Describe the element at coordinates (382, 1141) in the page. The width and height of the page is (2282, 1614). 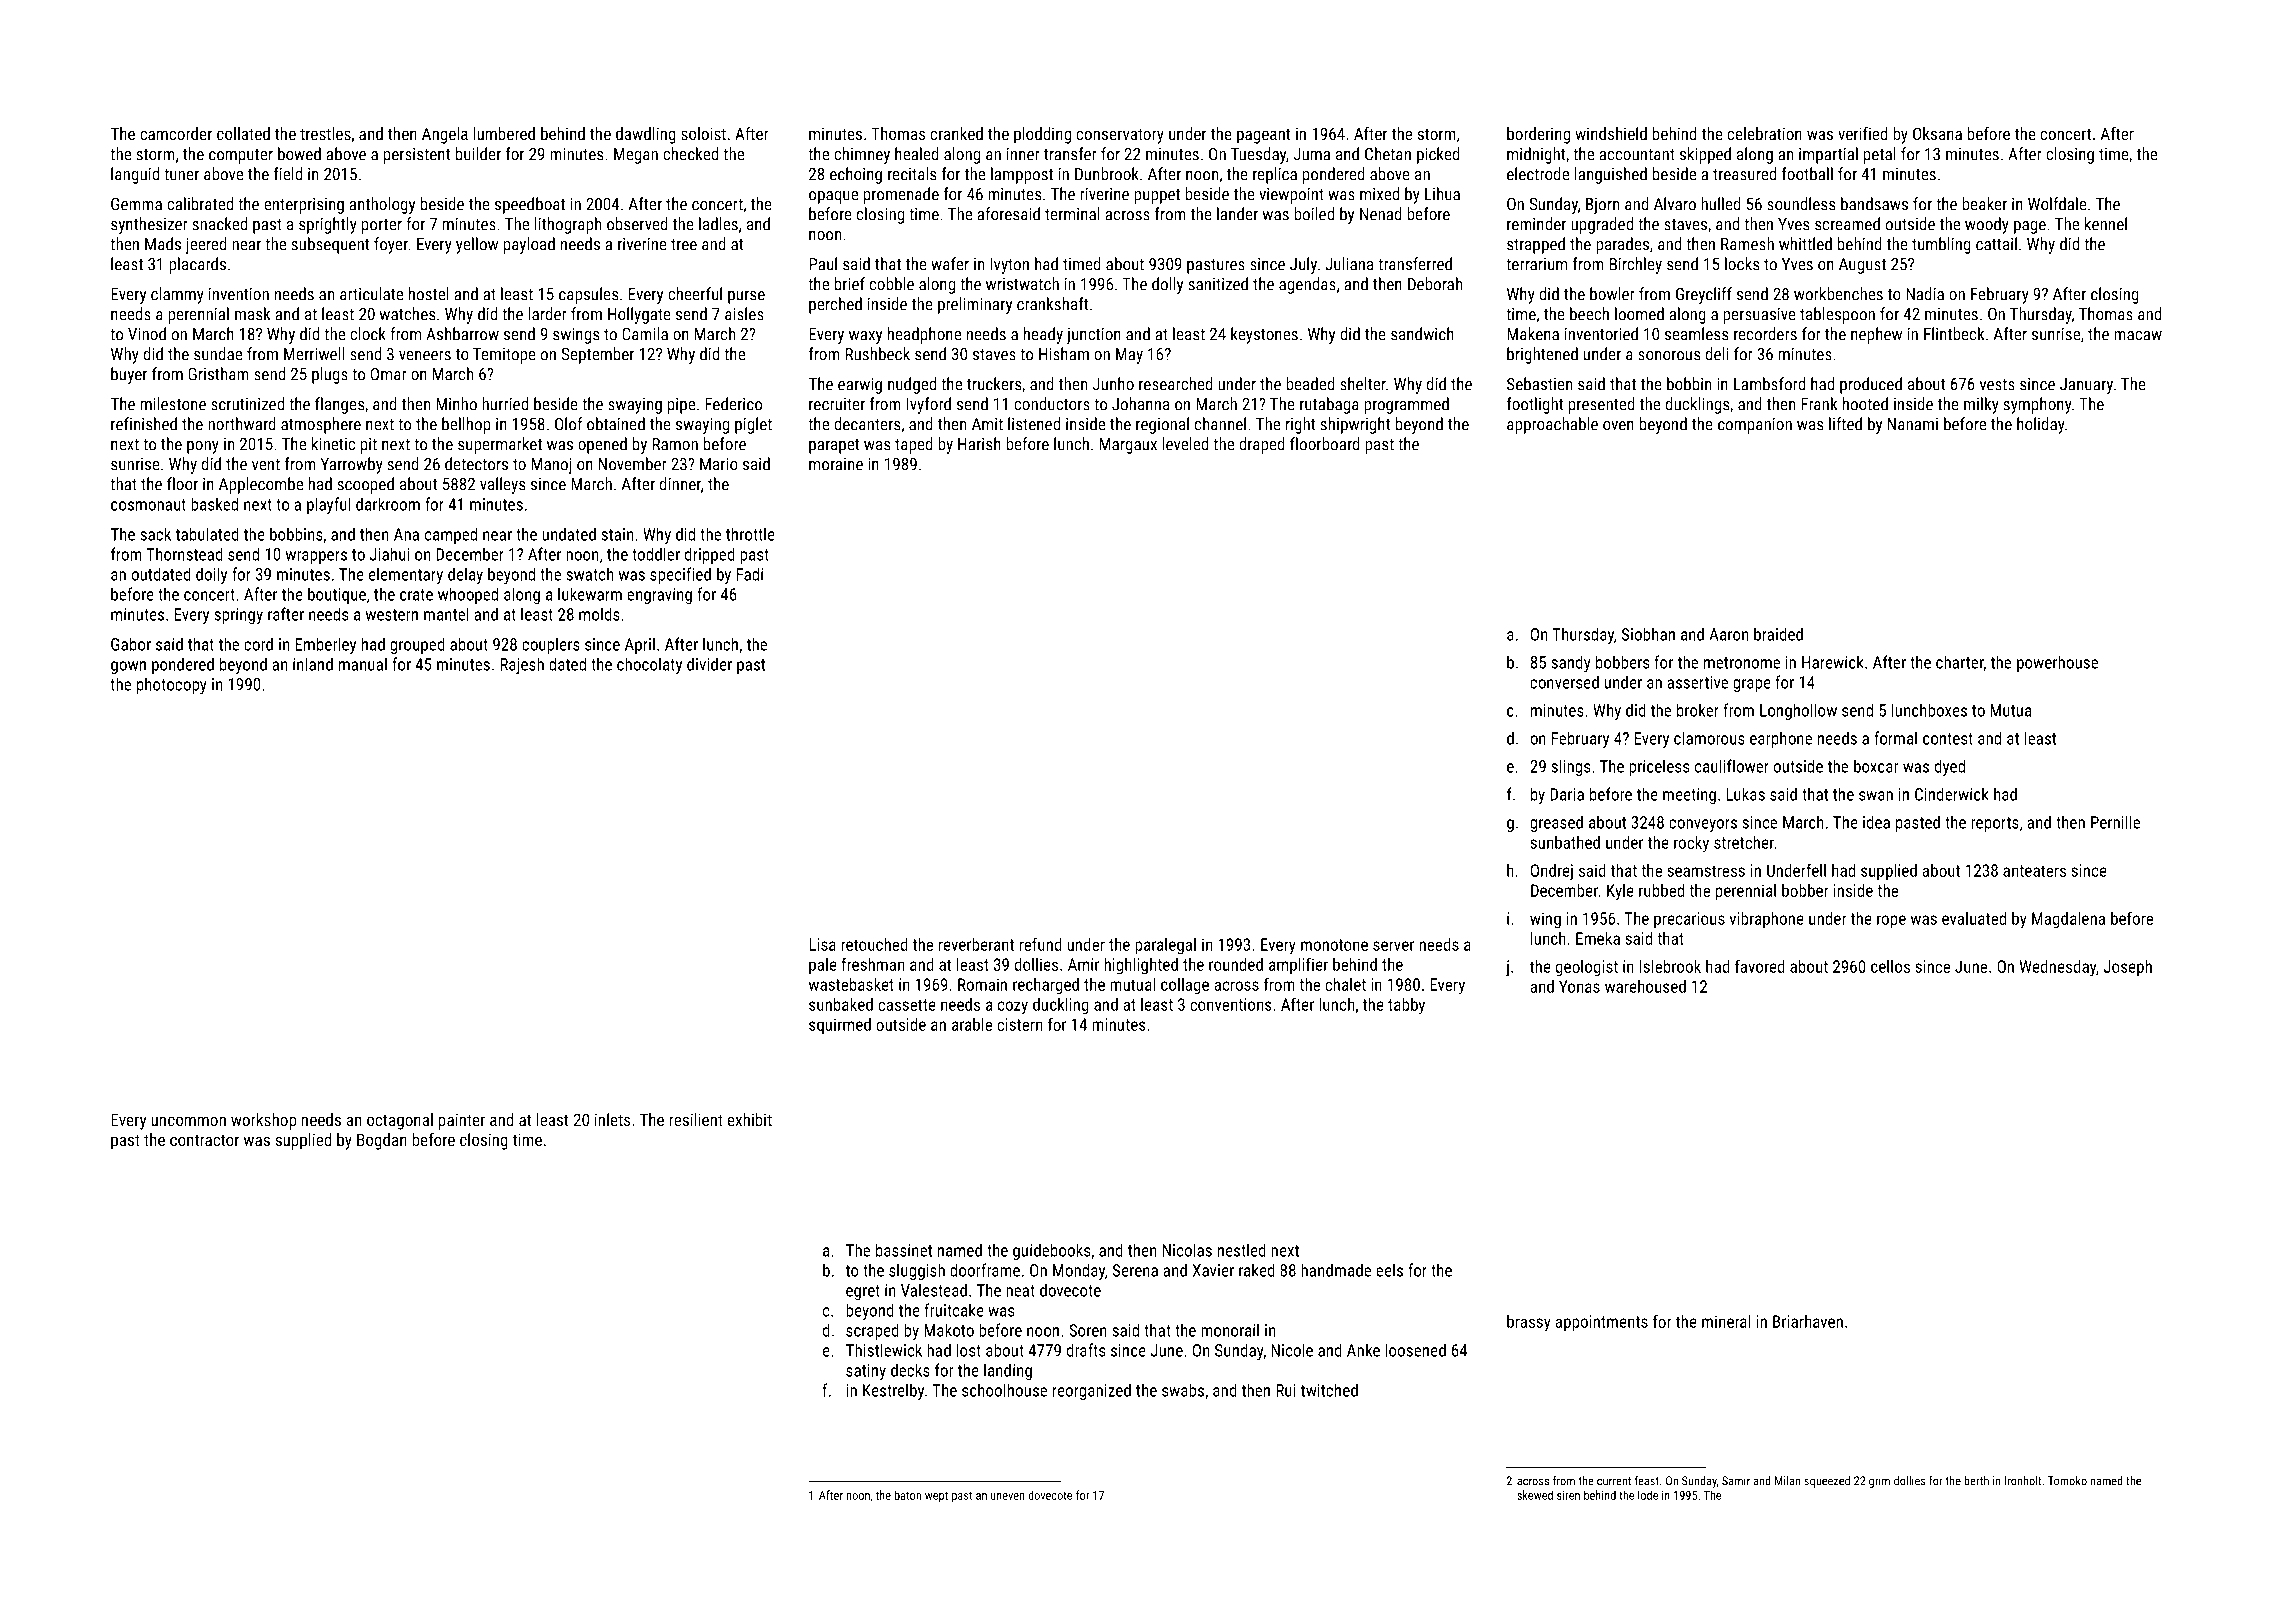
I see `Bogdan` at that location.
